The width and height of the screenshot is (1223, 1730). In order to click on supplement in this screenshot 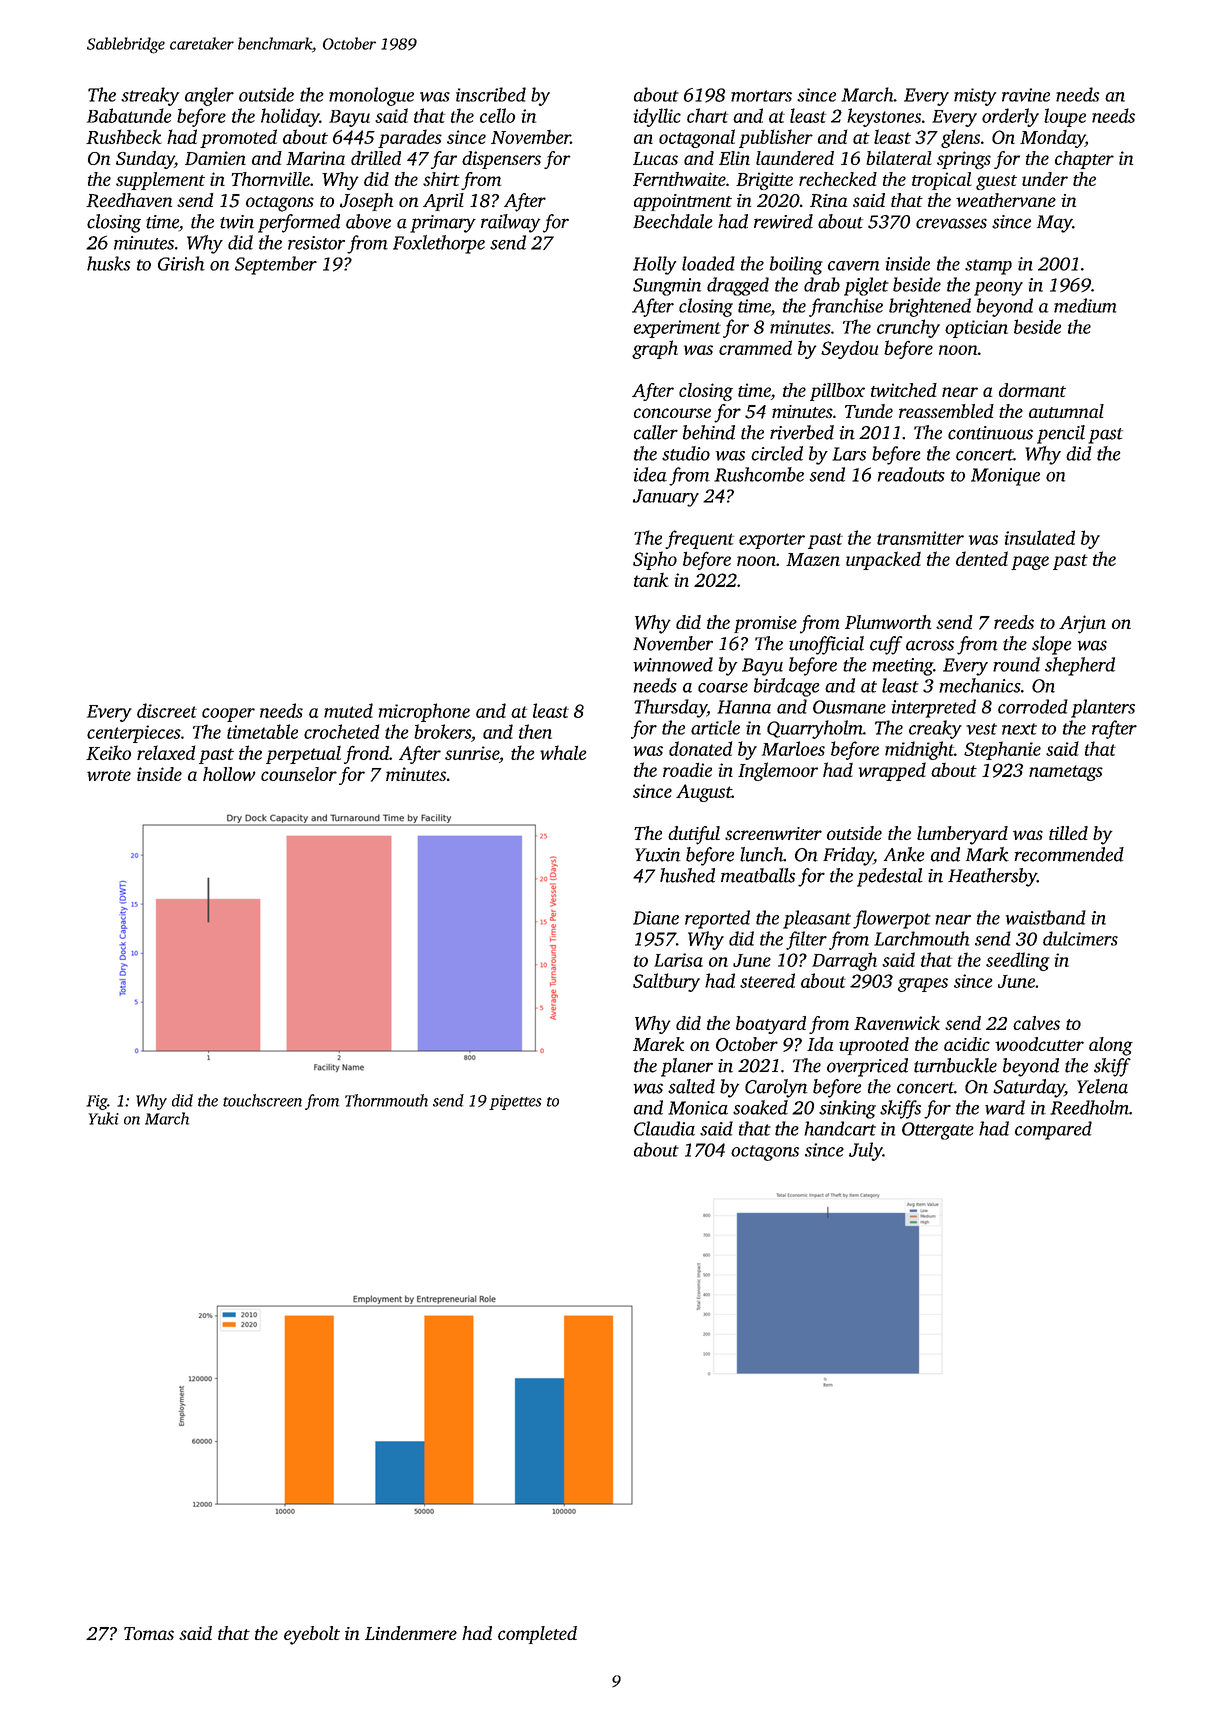, I will do `click(160, 181)`.
